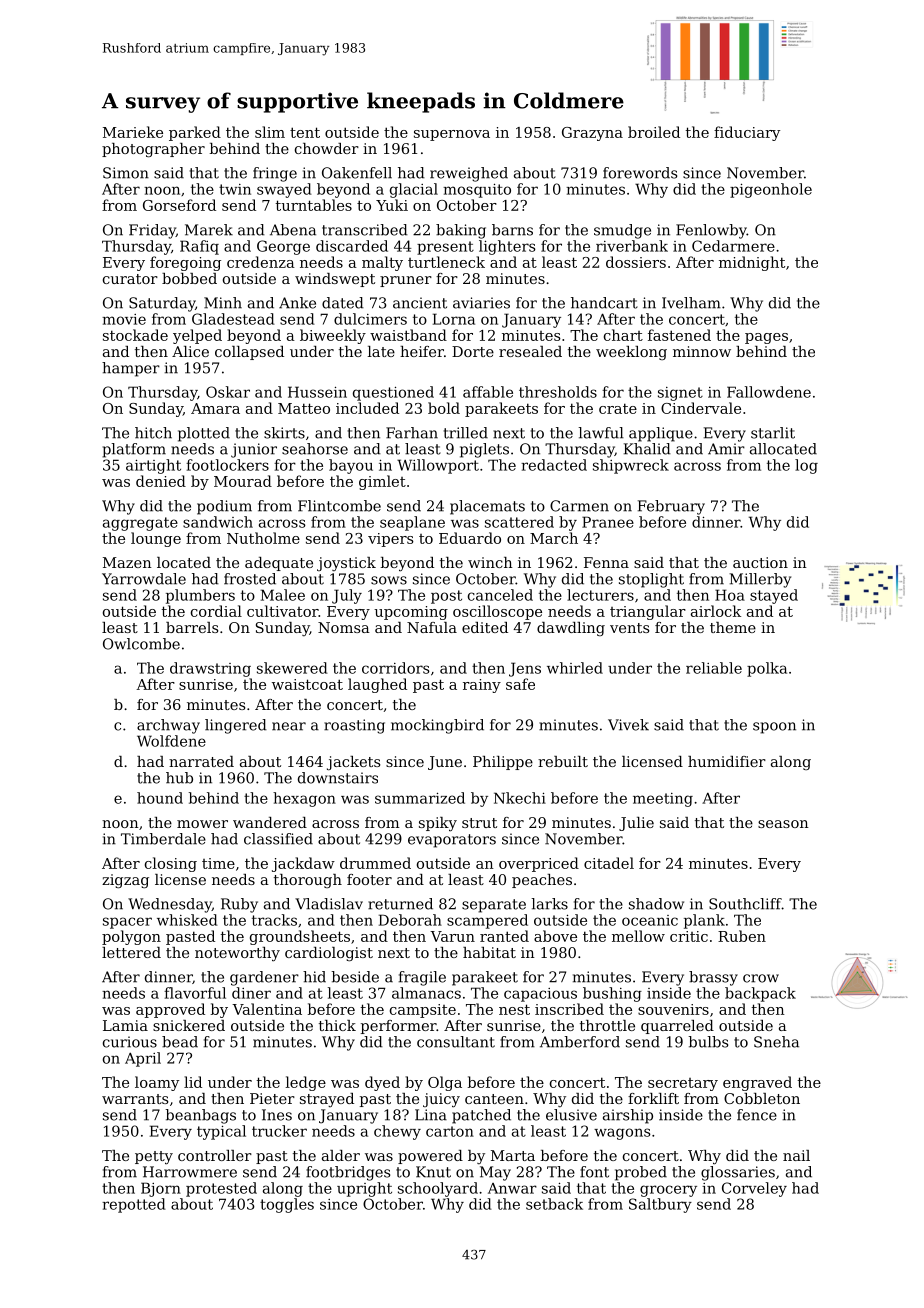 The height and width of the screenshot is (1308, 924). What do you see at coordinates (337, 1025) in the screenshot?
I see `thick` at bounding box center [337, 1025].
